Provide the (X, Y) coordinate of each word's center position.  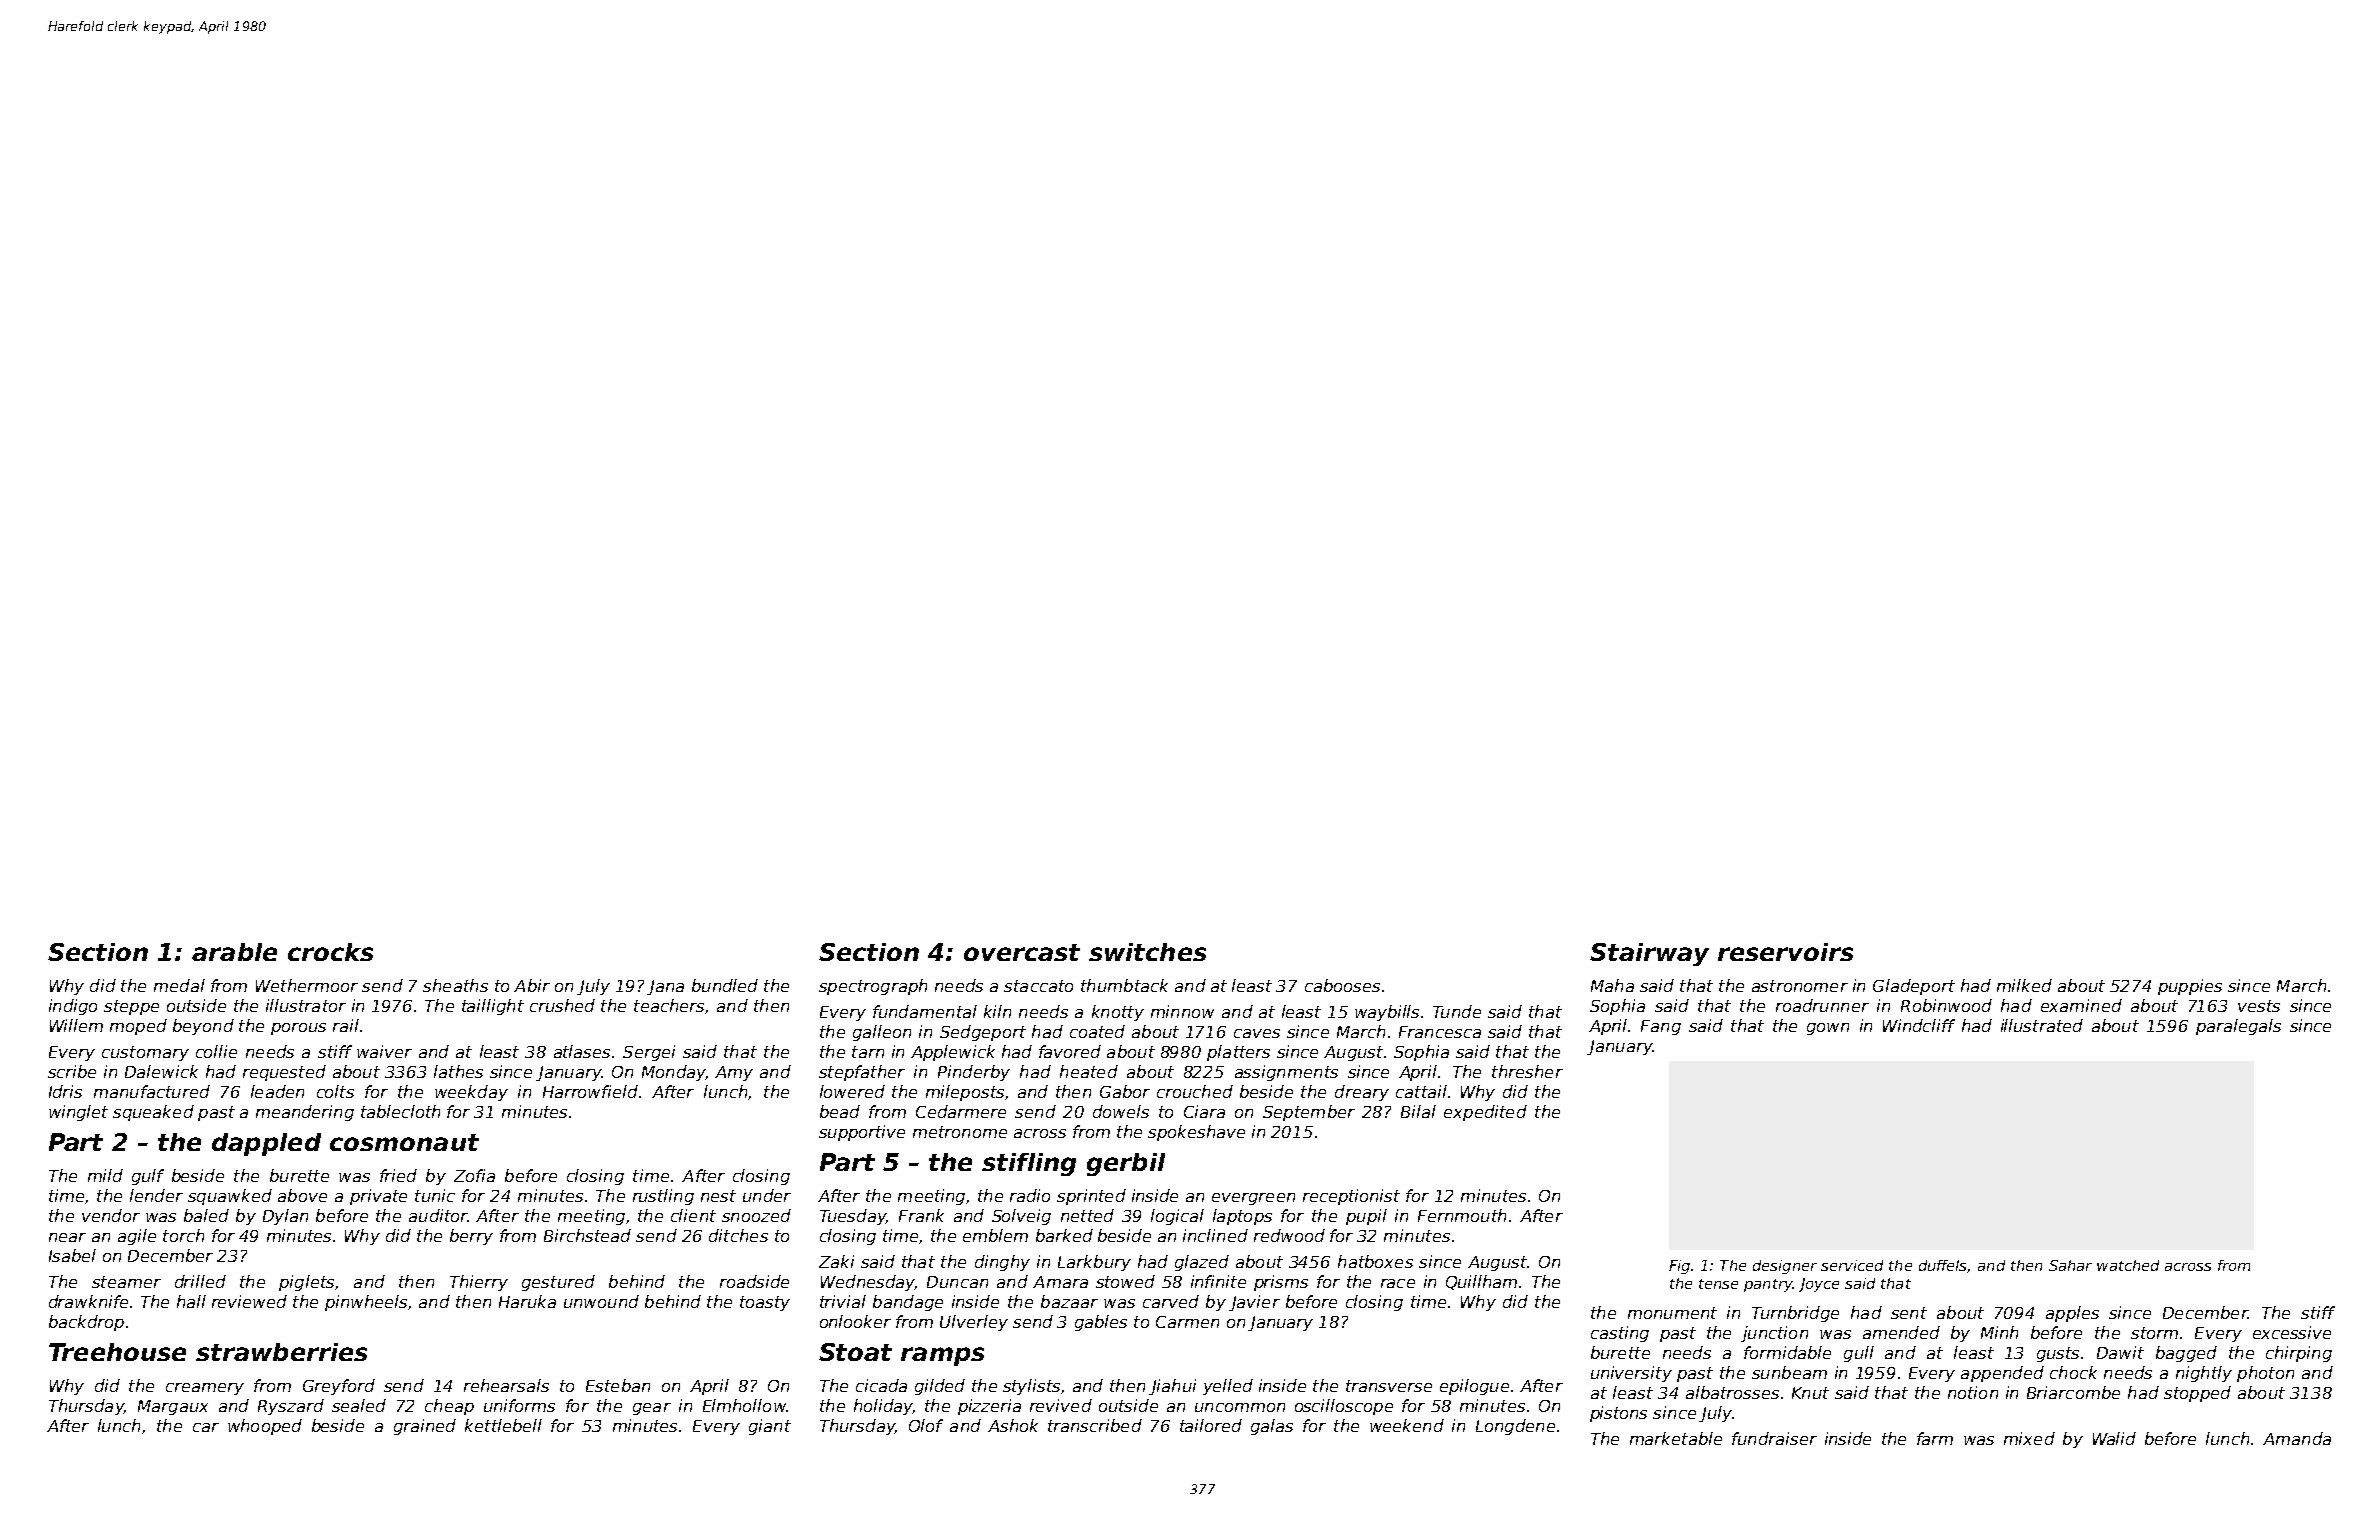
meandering (305, 1113)
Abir (532, 985)
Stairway (1649, 954)
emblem (995, 1235)
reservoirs (1785, 952)
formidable (1787, 1352)
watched (2128, 1265)
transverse (1389, 1386)
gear (652, 1409)
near (67, 1237)
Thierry (479, 1283)
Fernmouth (1462, 1215)
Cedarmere (961, 1111)
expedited (1485, 1113)
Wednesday (868, 1283)
